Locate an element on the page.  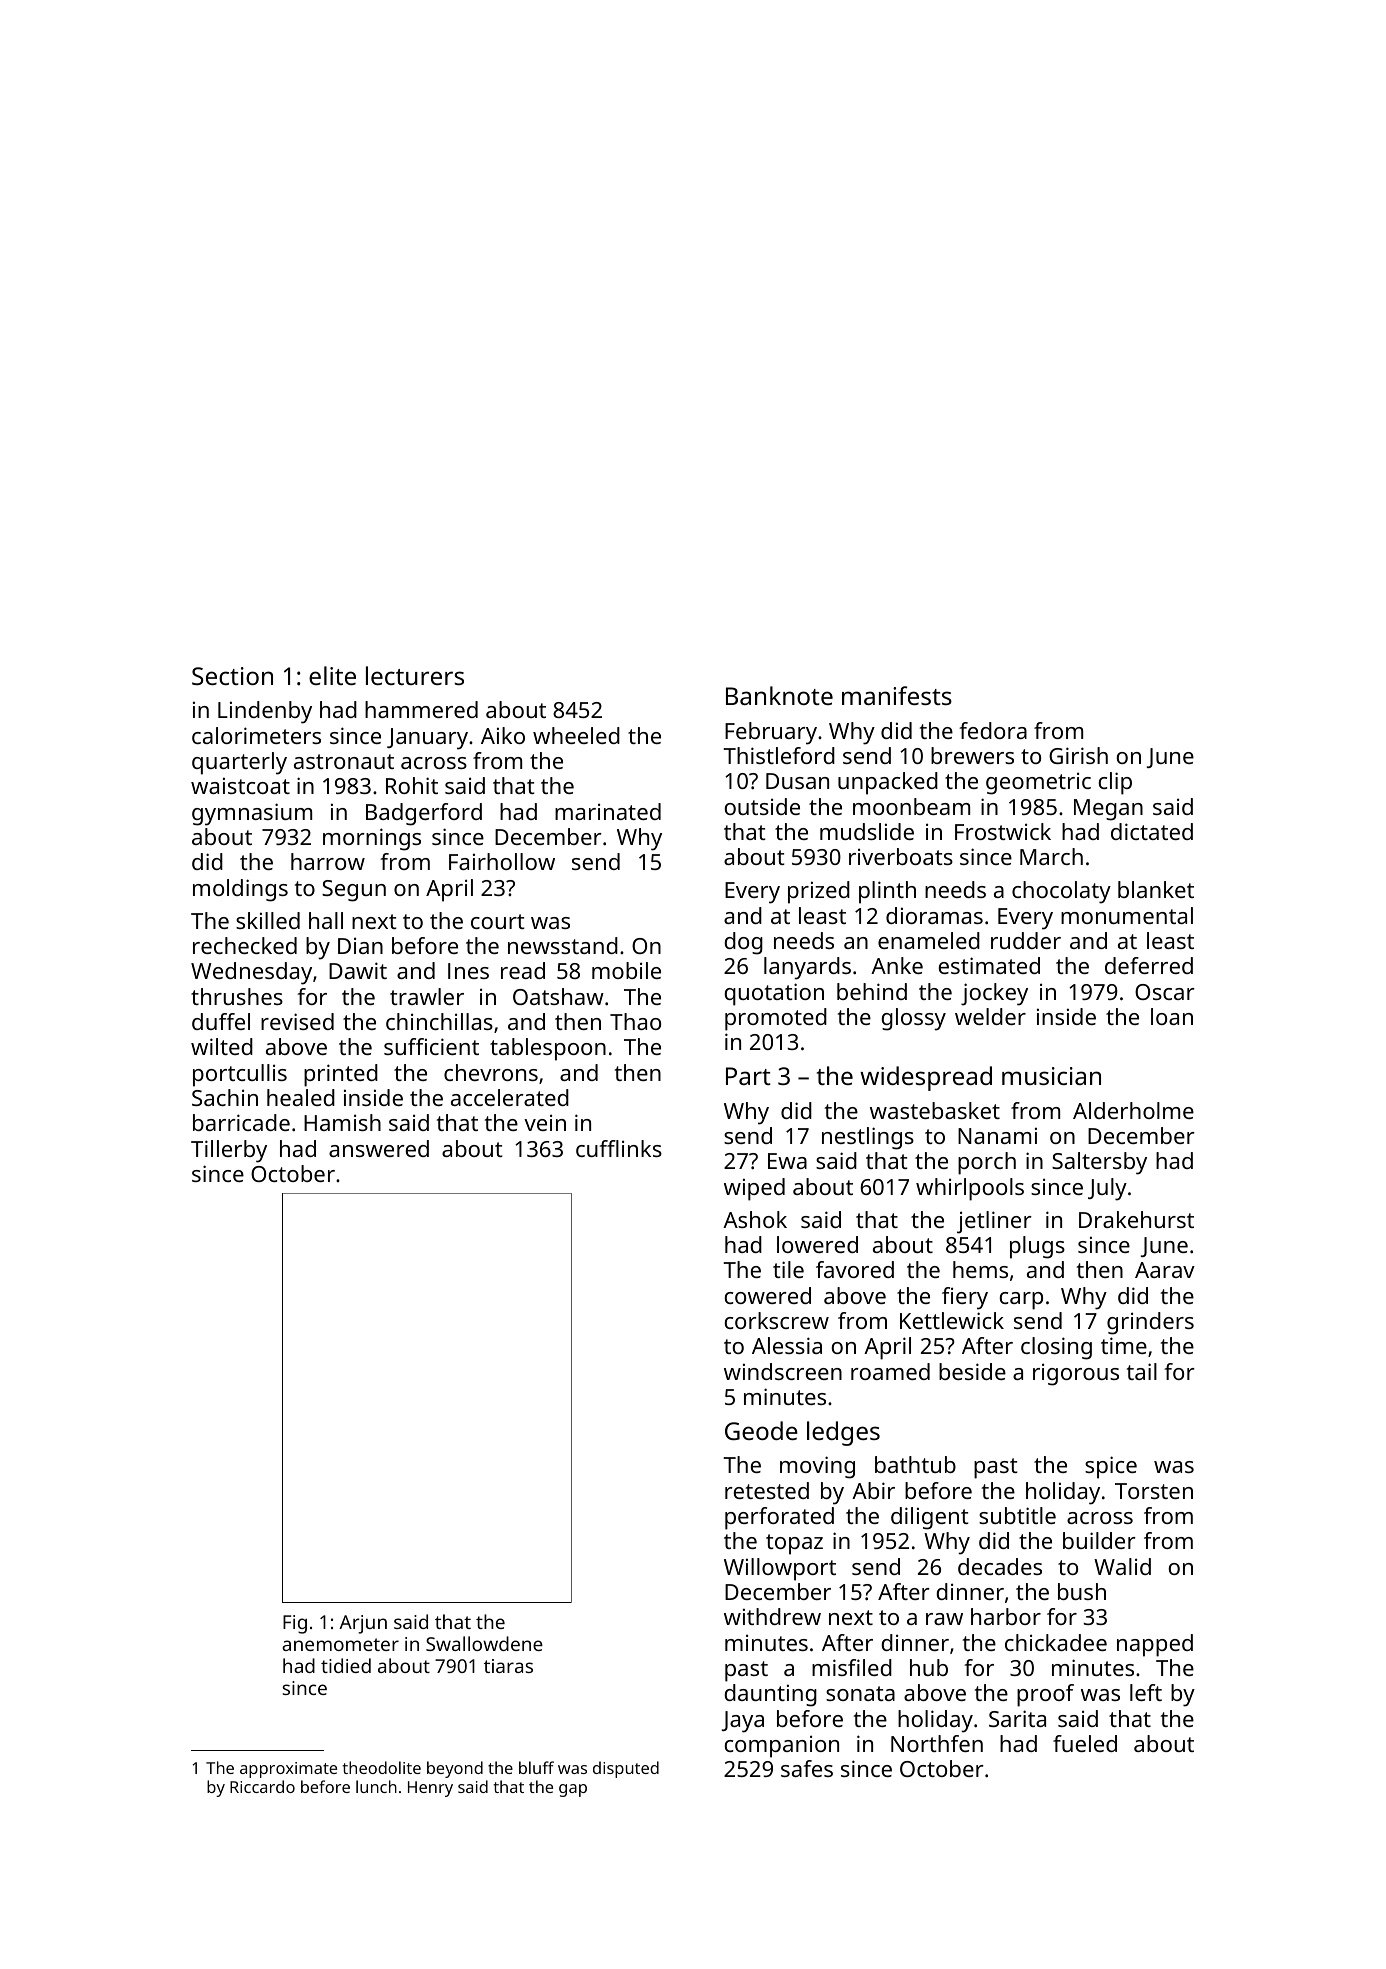
clip is located at coordinates (1115, 783).
